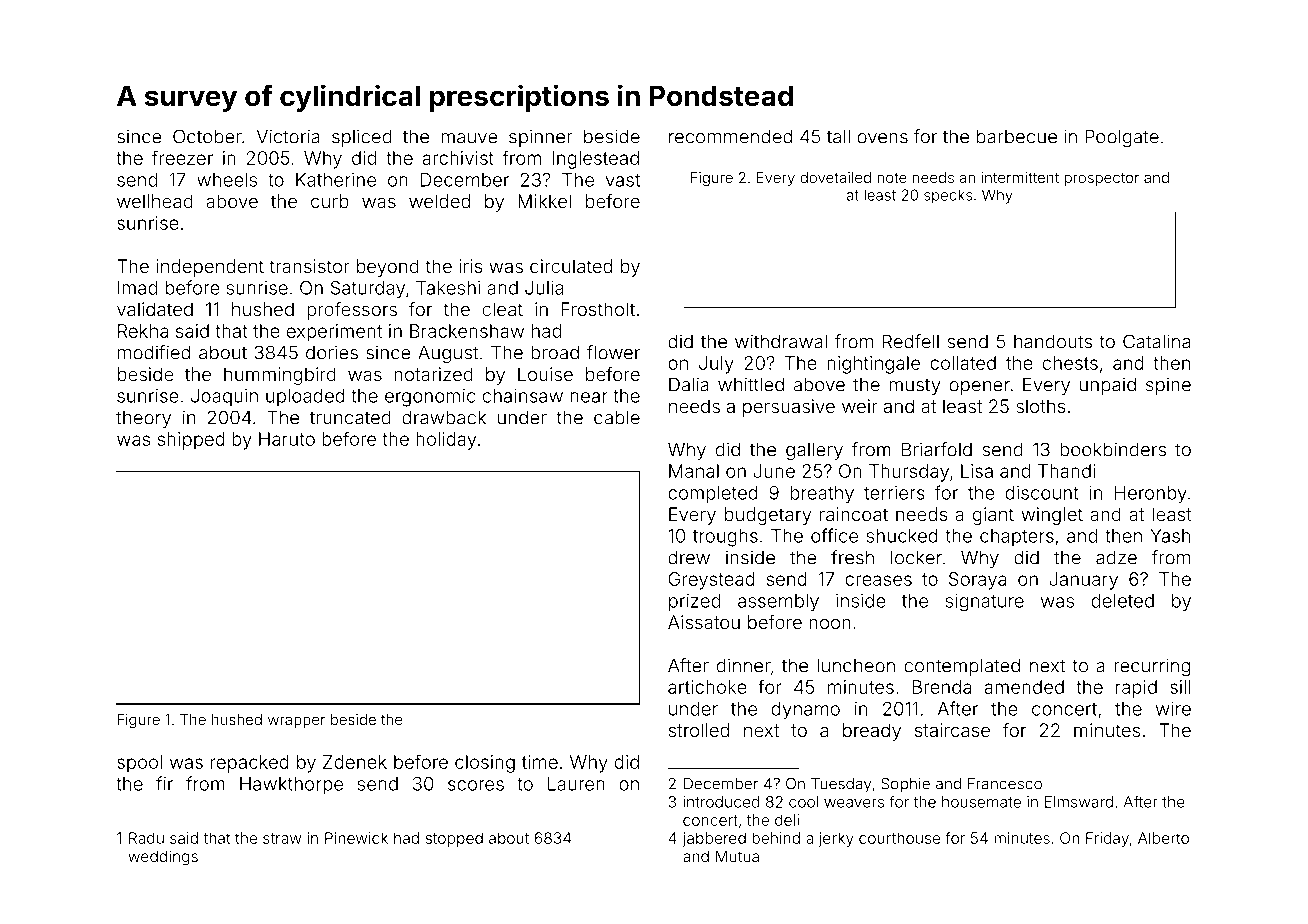  I want to click on stopped, so click(454, 839).
